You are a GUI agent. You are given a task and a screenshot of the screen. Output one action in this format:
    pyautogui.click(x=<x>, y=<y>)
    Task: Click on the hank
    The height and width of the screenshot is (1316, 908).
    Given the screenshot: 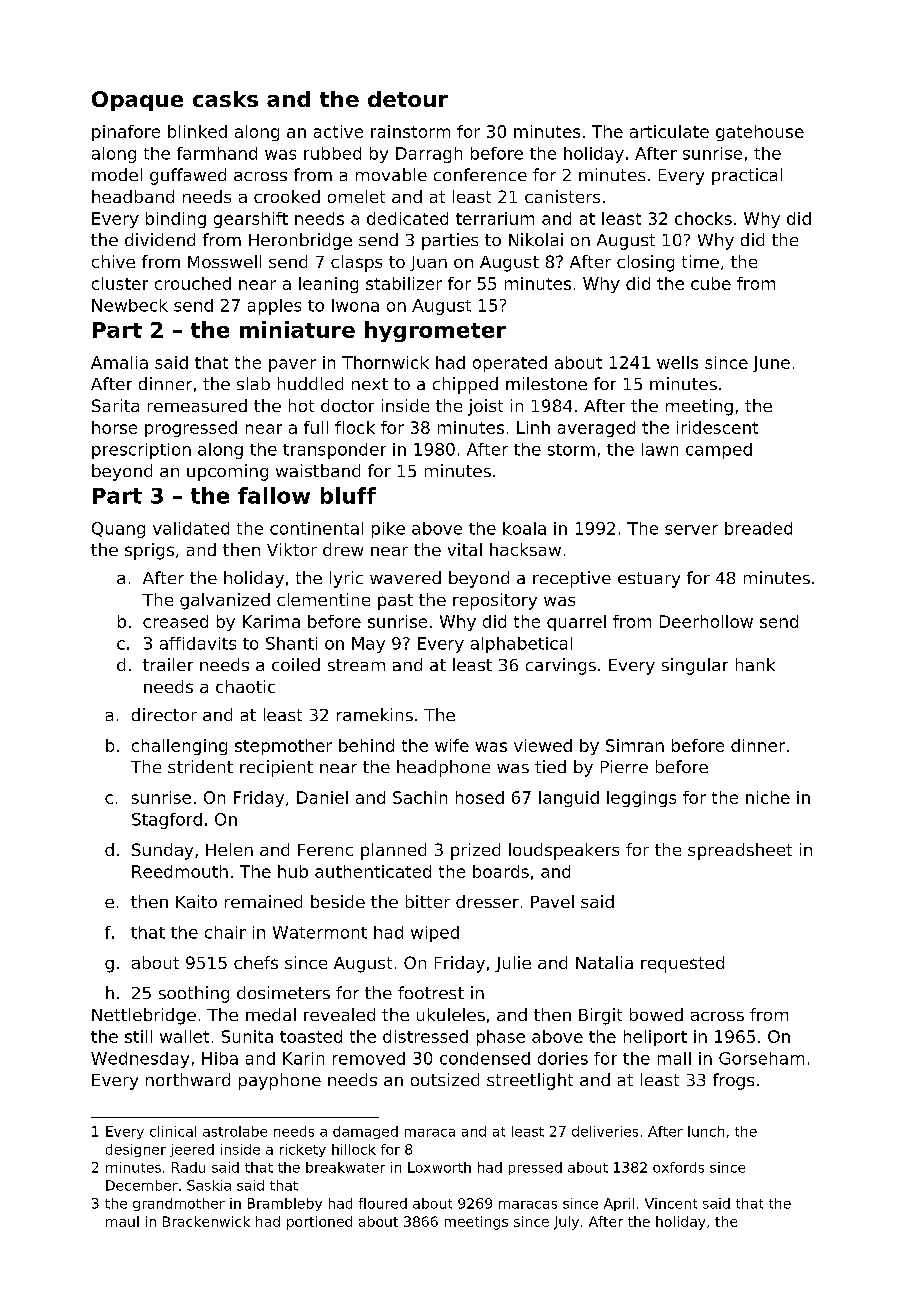 What is the action you would take?
    pyautogui.click(x=755, y=664)
